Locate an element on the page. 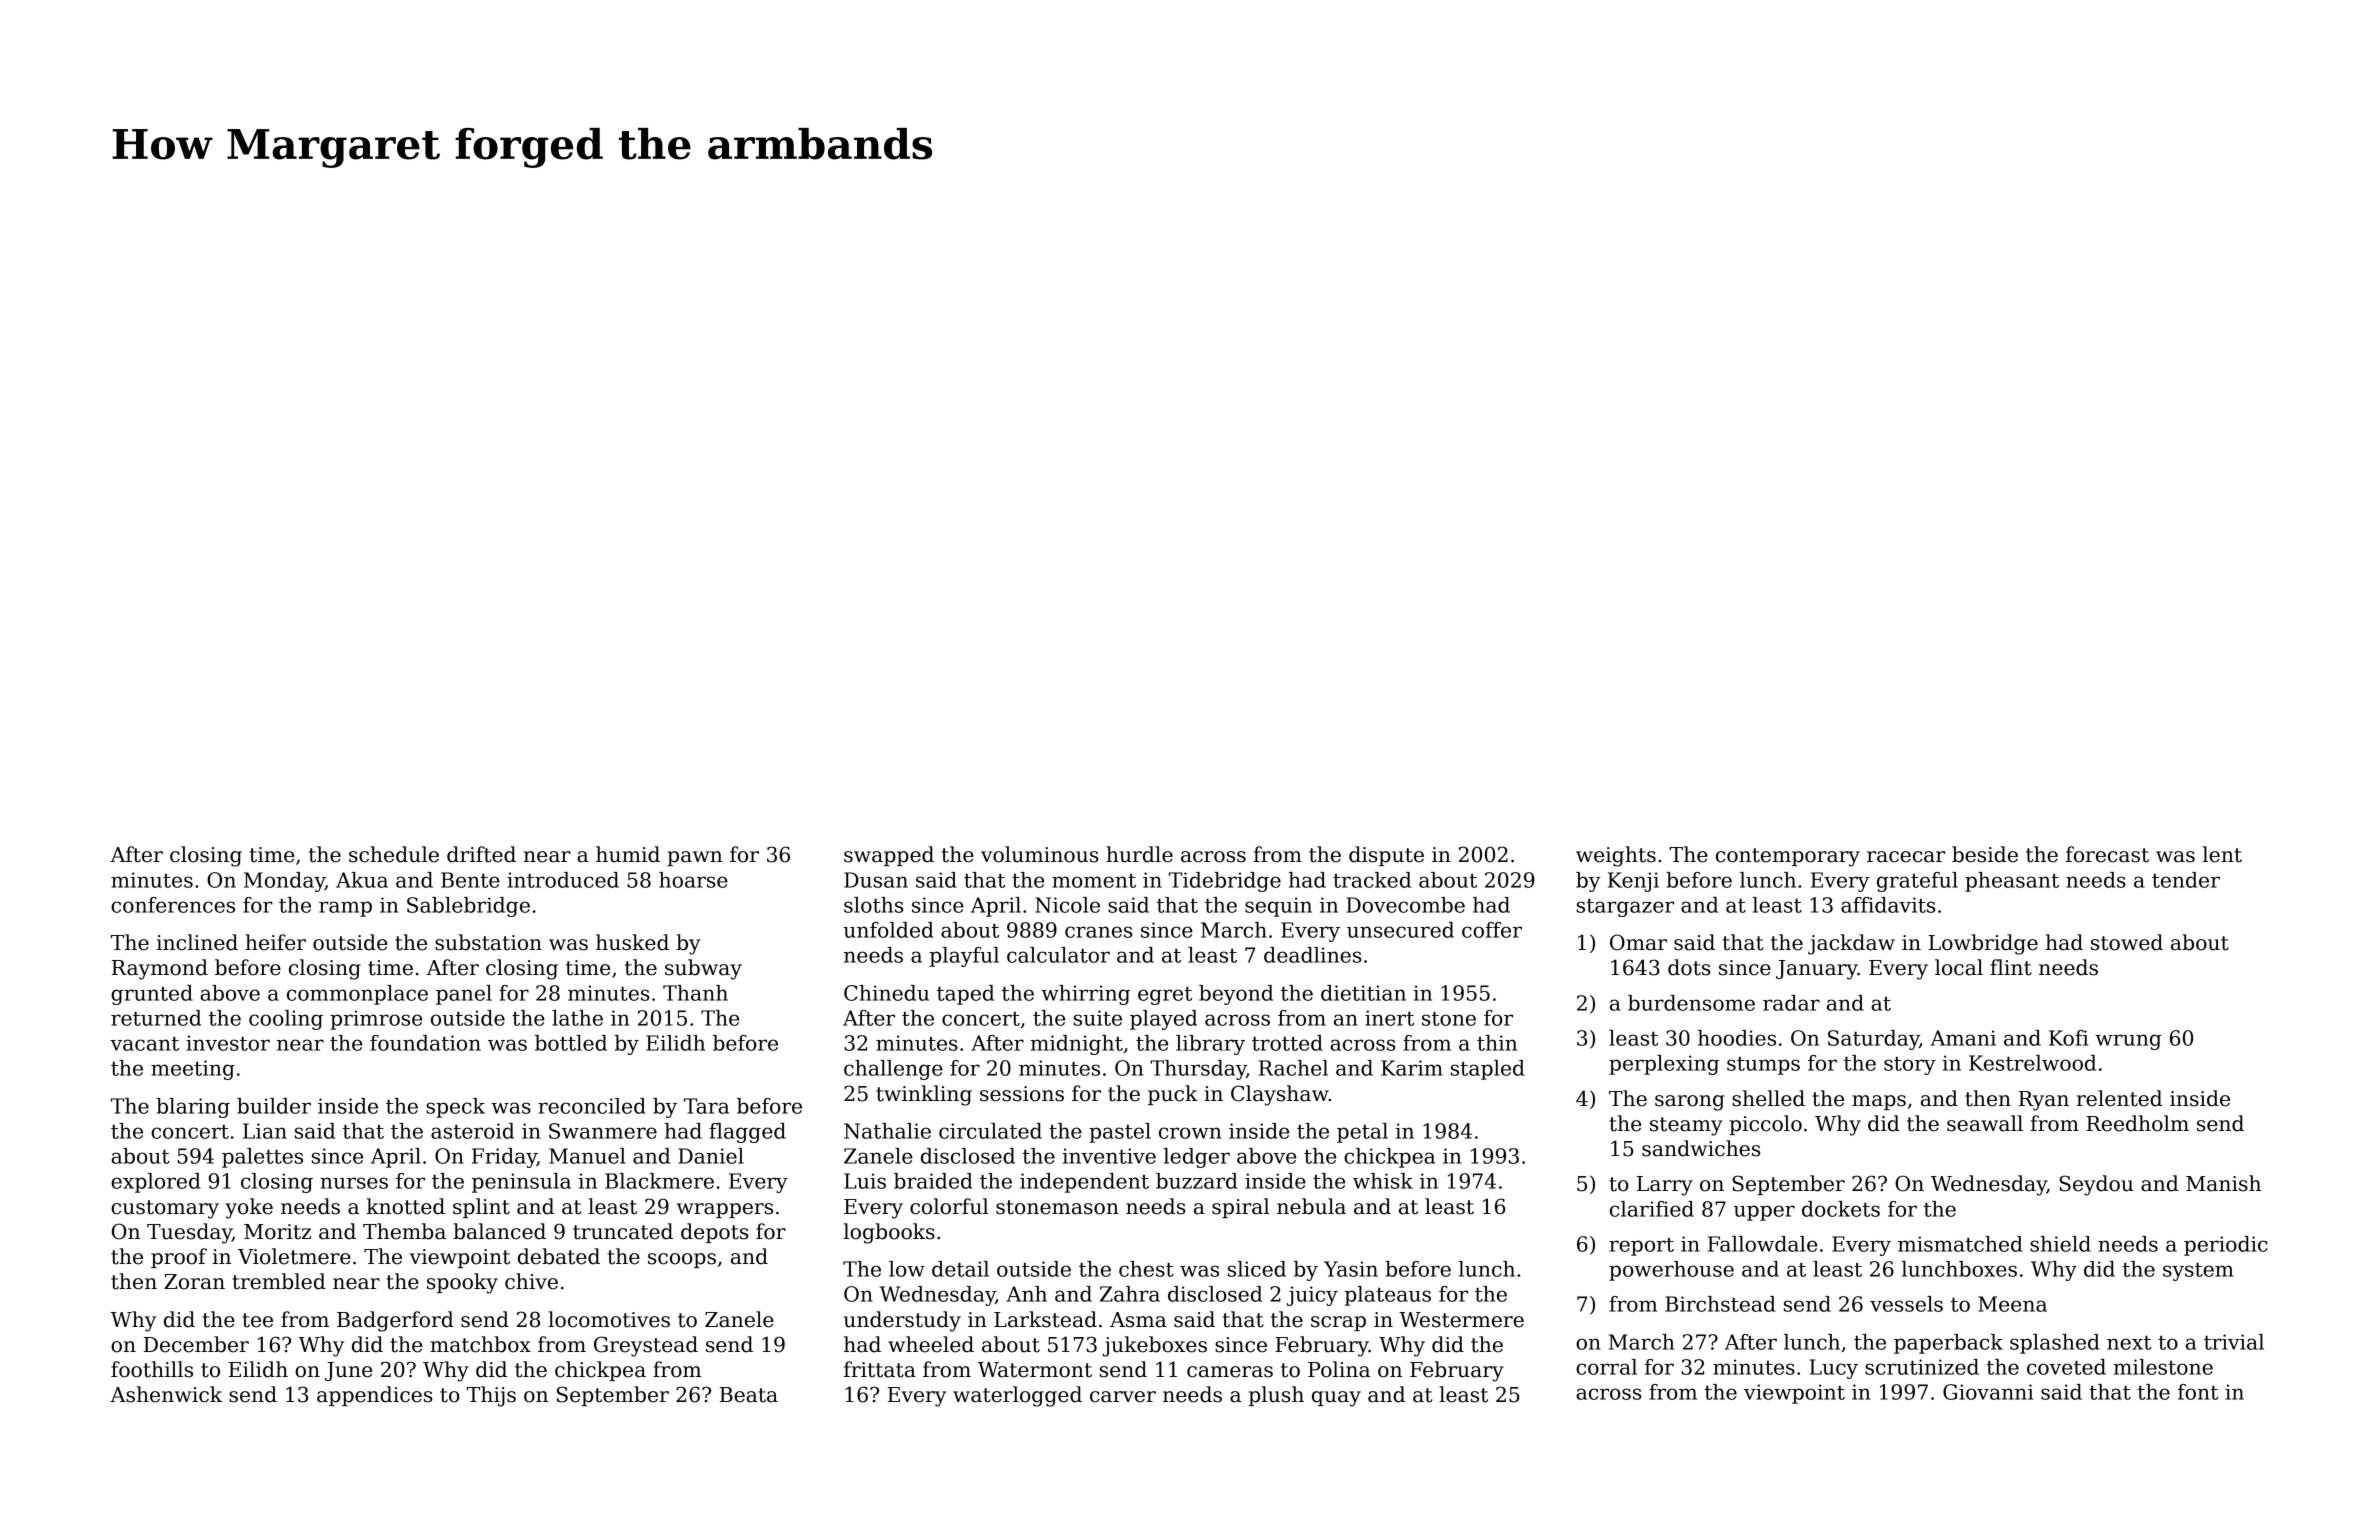  whisk is located at coordinates (1383, 1181).
